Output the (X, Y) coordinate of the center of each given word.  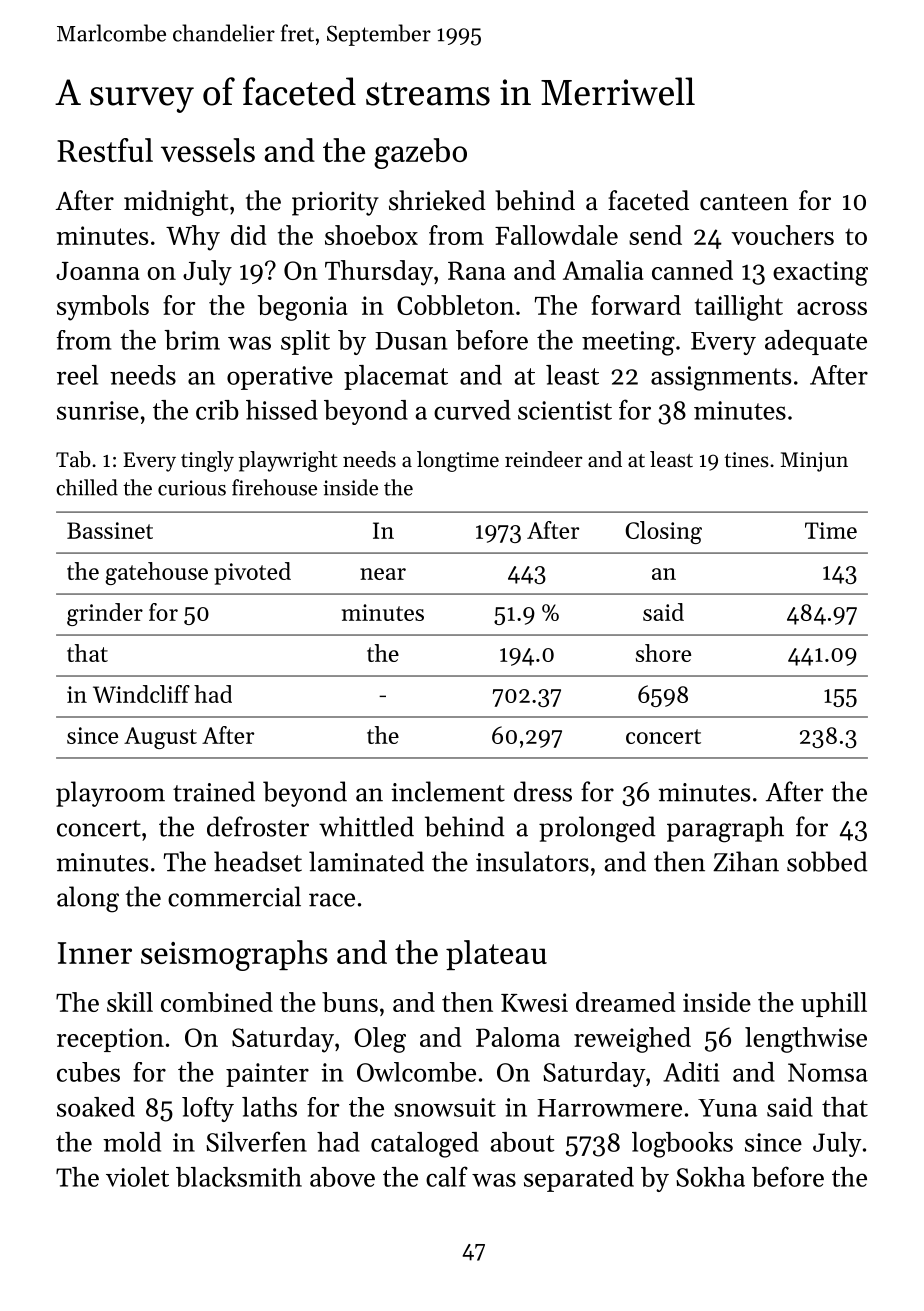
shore (663, 653)
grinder (105, 614)
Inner (95, 953)
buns (350, 1002)
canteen (744, 202)
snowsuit (445, 1107)
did (249, 235)
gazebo (420, 153)
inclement (448, 791)
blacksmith (239, 1177)
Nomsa (828, 1072)
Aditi (691, 1072)
